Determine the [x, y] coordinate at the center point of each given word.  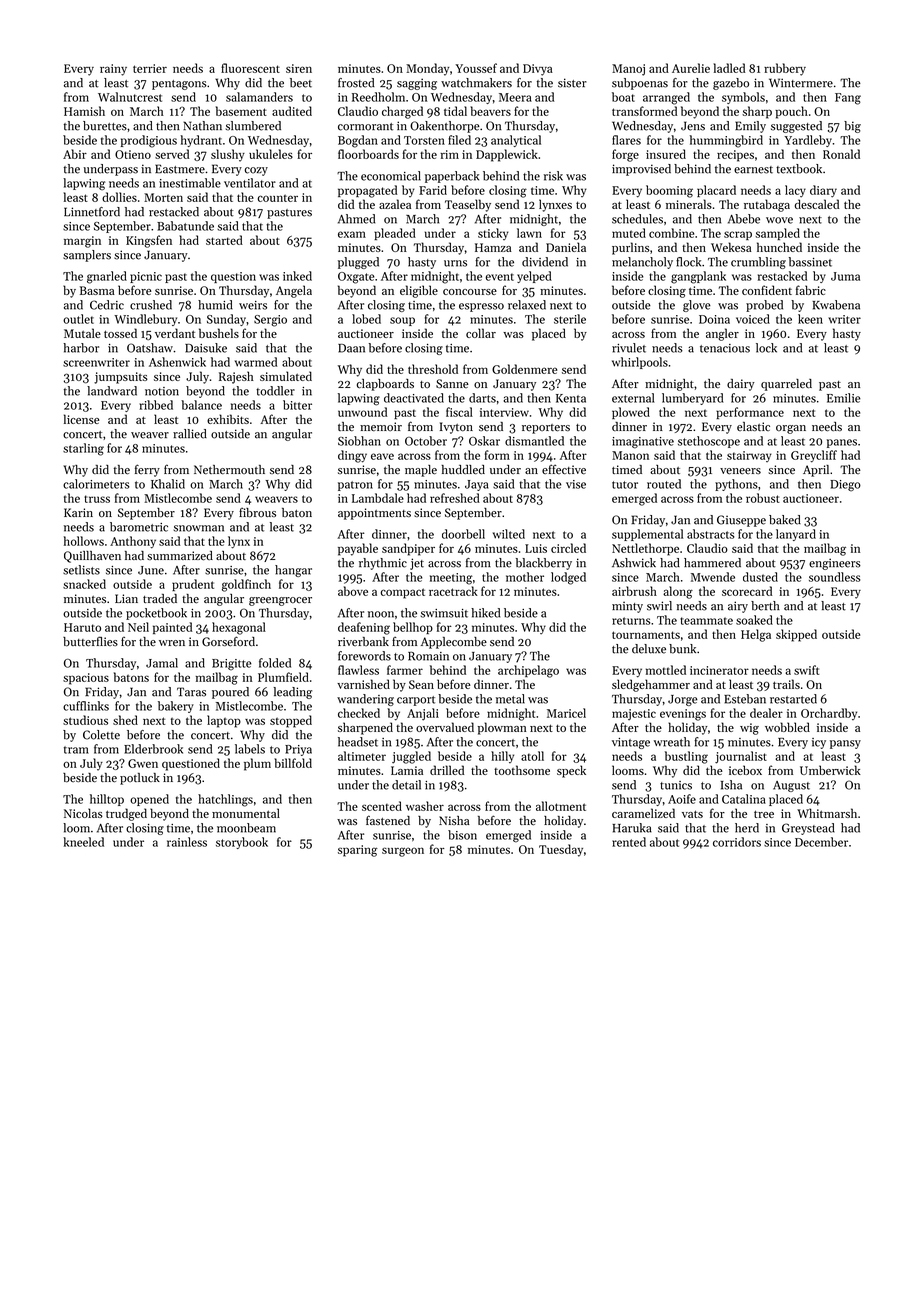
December [821, 842]
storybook [242, 843]
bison [462, 835]
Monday [427, 69]
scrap [738, 235]
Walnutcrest [130, 97]
